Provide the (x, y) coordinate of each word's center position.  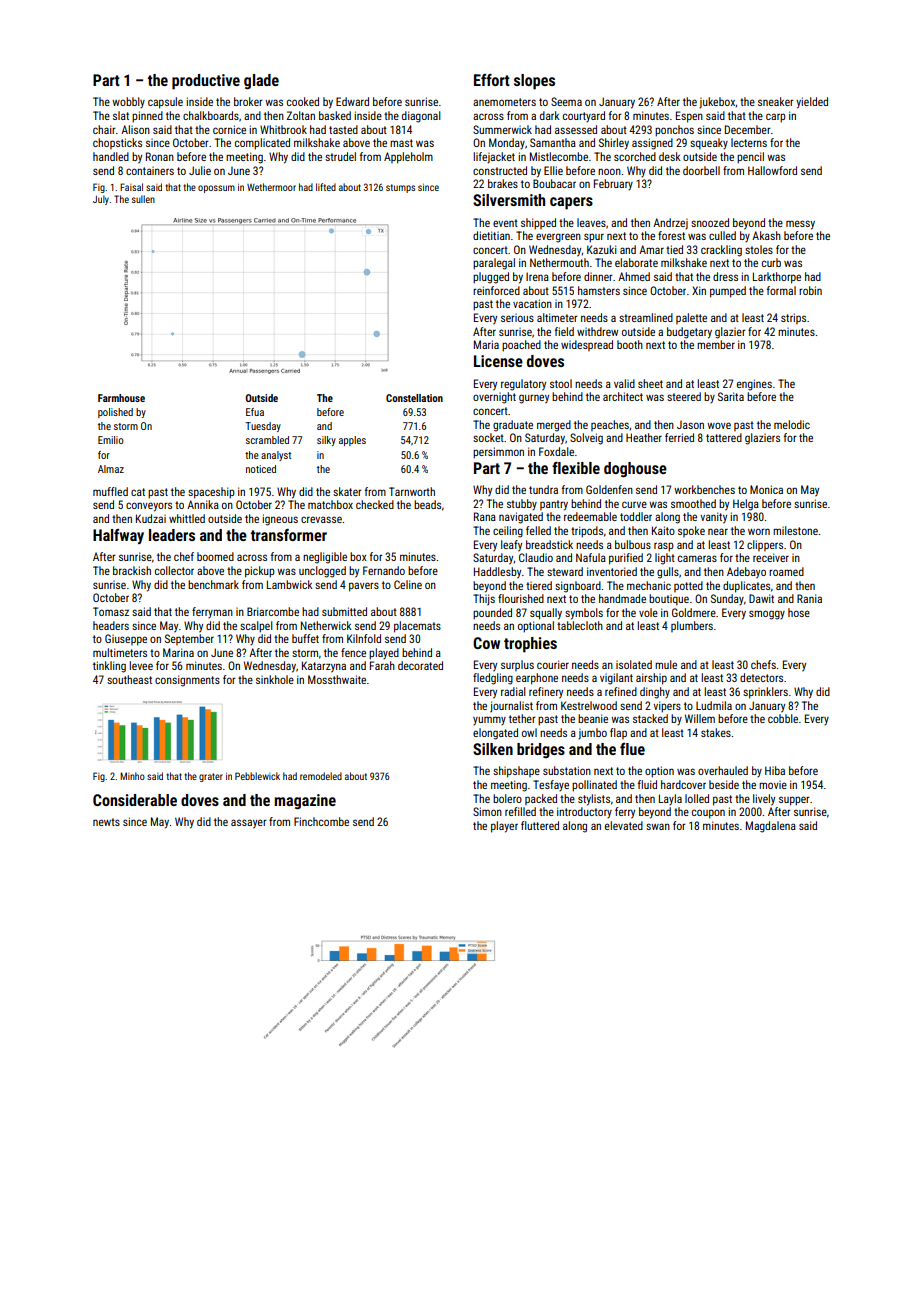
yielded (812, 103)
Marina (178, 652)
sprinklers (765, 693)
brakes (503, 183)
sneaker (776, 101)
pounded (492, 614)
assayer (249, 824)
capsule (165, 103)
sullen (143, 199)
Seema (566, 101)
